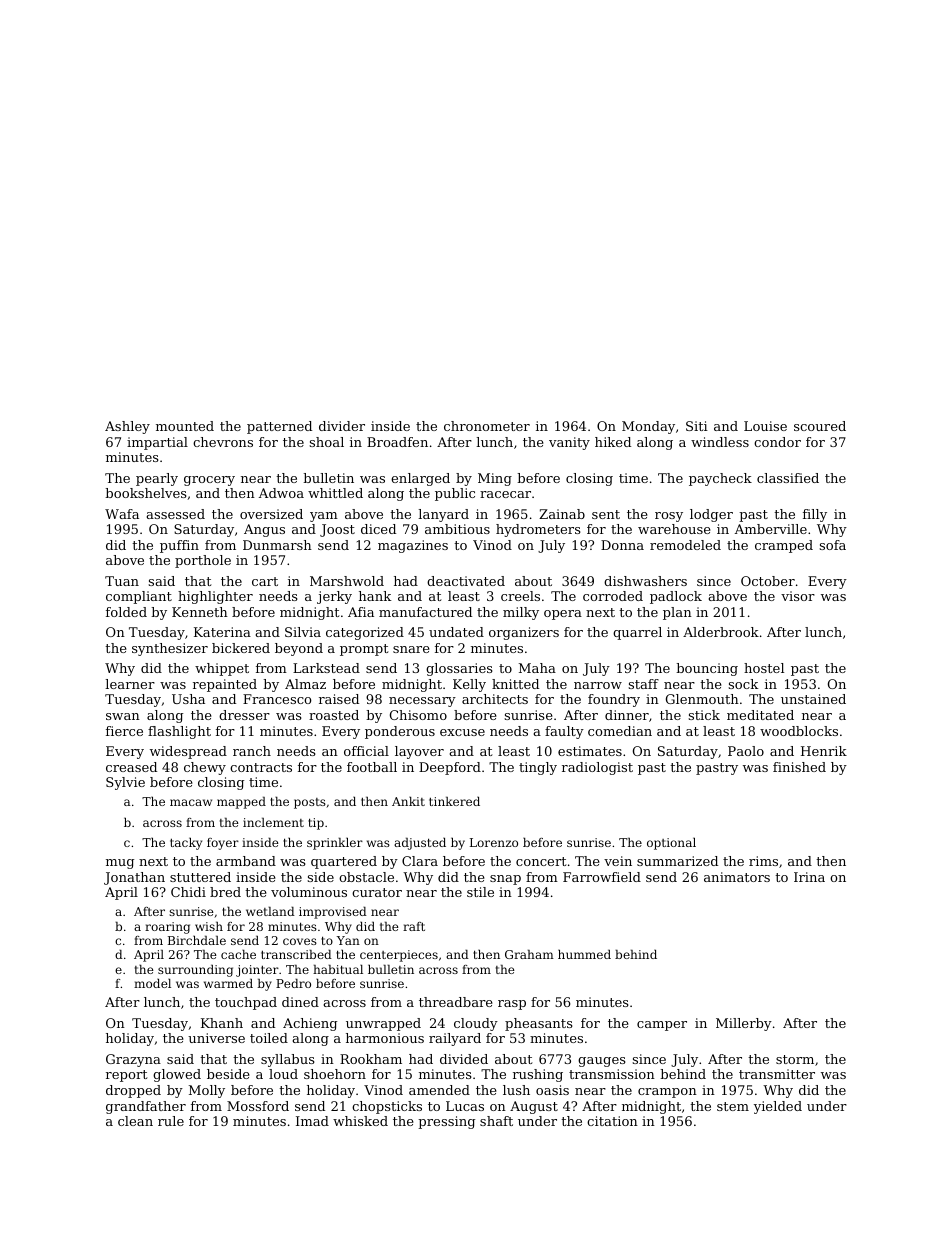 The image size is (952, 1233). What do you see at coordinates (185, 426) in the screenshot?
I see `mounted` at bounding box center [185, 426].
